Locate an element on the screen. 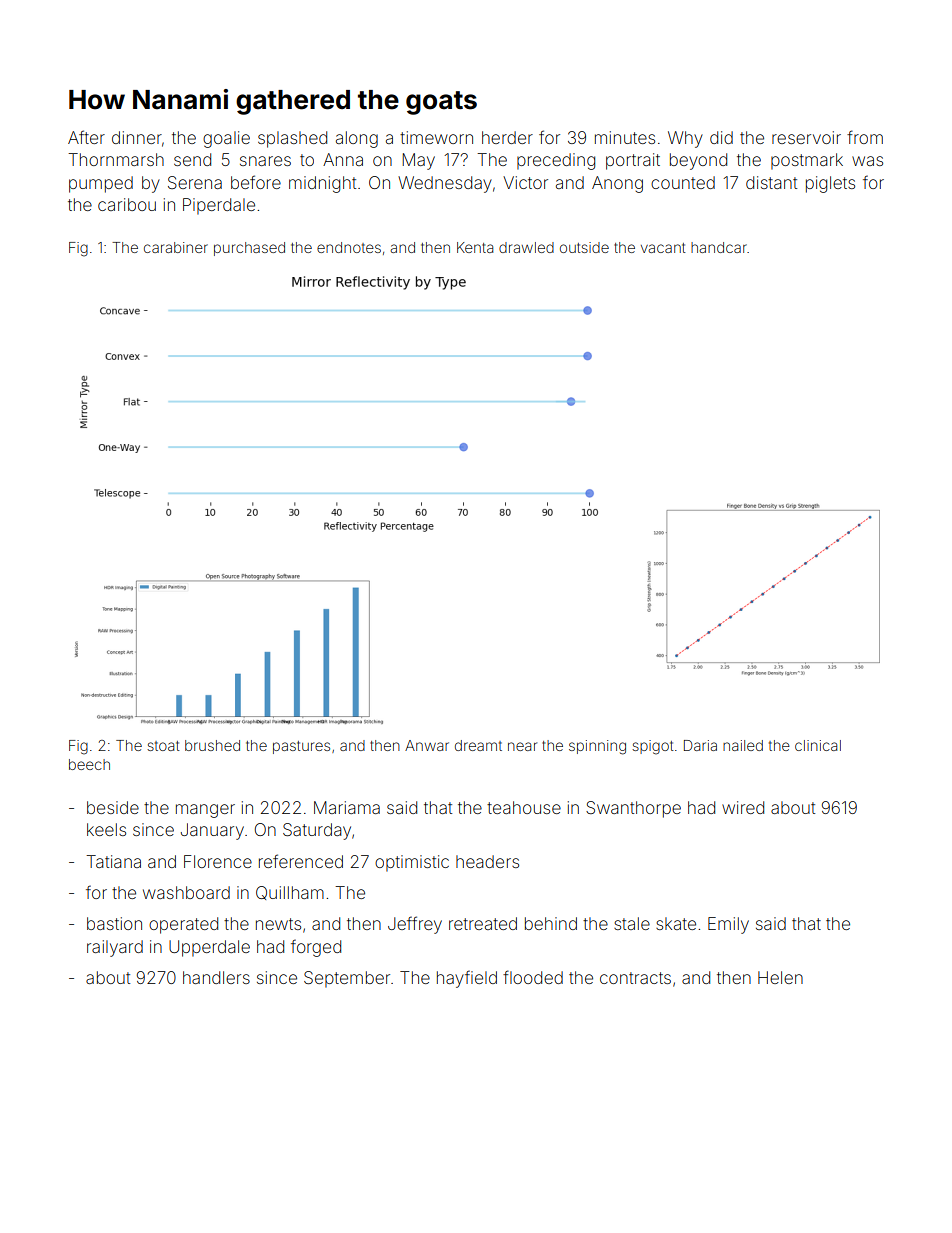 This screenshot has width=952, height=1233. herder is located at coordinates (507, 137).
